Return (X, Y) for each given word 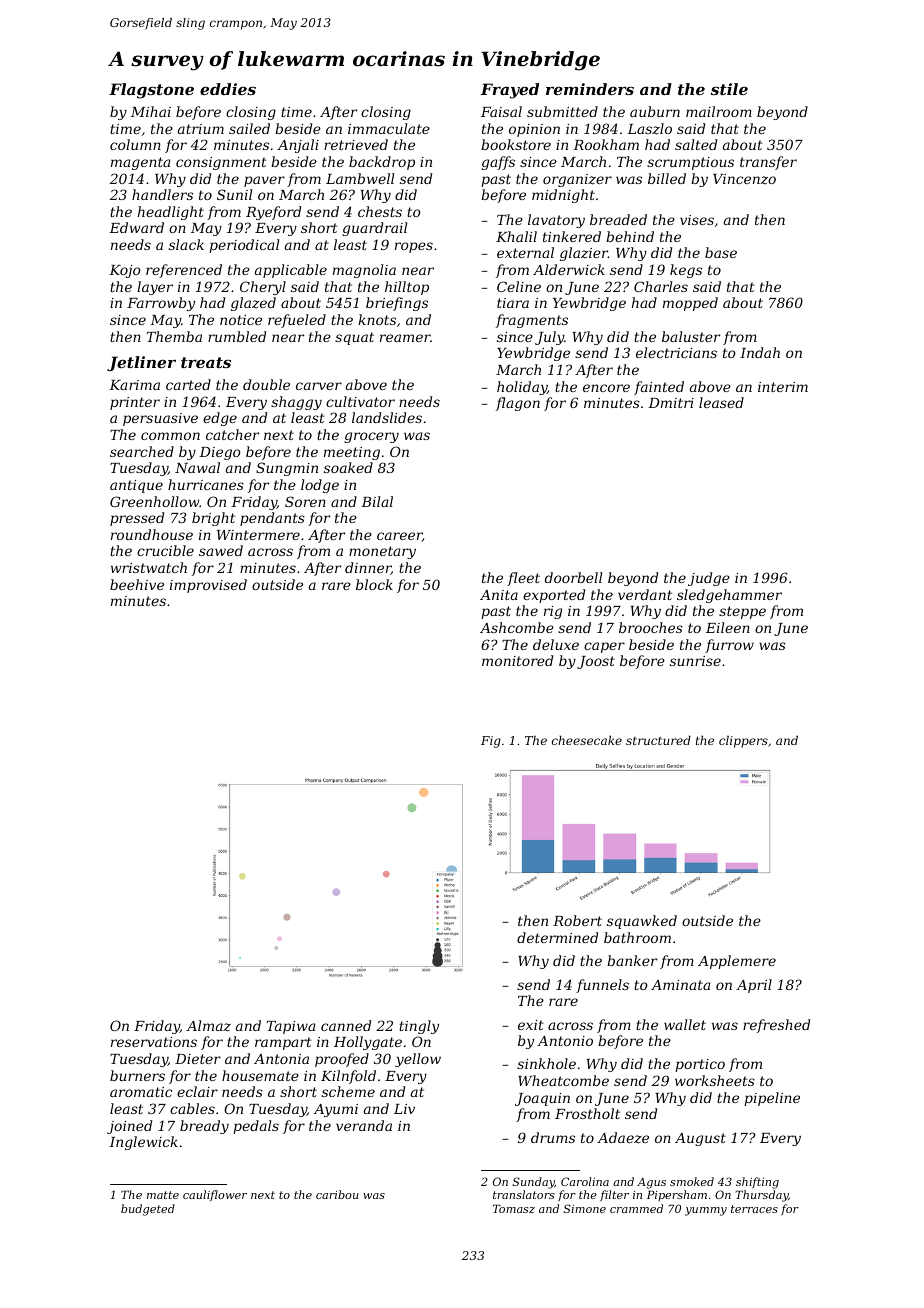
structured (658, 740)
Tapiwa (291, 1027)
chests (380, 211)
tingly (419, 1027)
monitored (517, 660)
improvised (208, 586)
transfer (768, 163)
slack (186, 244)
